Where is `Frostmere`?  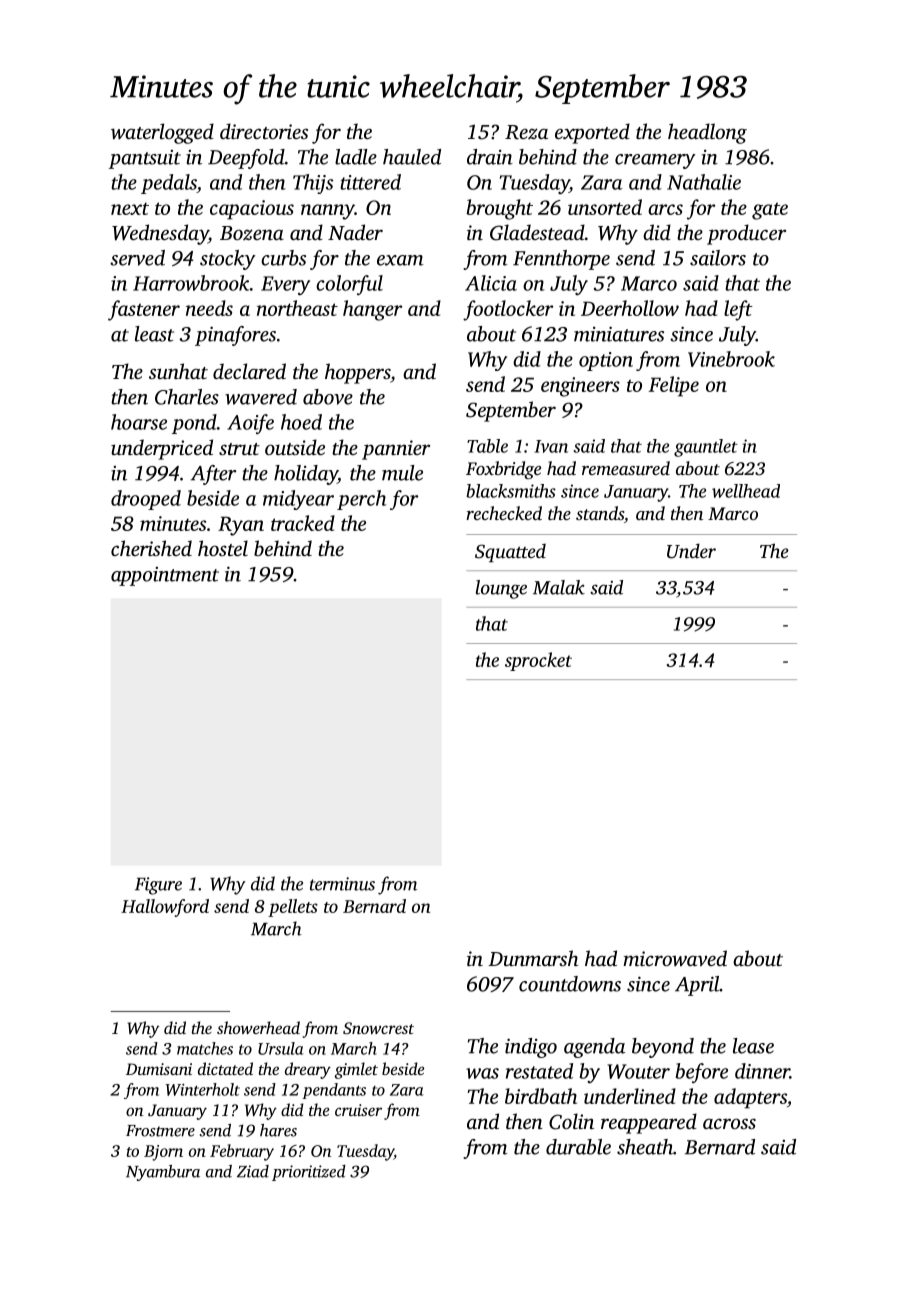
Frostmere is located at coordinates (160, 1131).
